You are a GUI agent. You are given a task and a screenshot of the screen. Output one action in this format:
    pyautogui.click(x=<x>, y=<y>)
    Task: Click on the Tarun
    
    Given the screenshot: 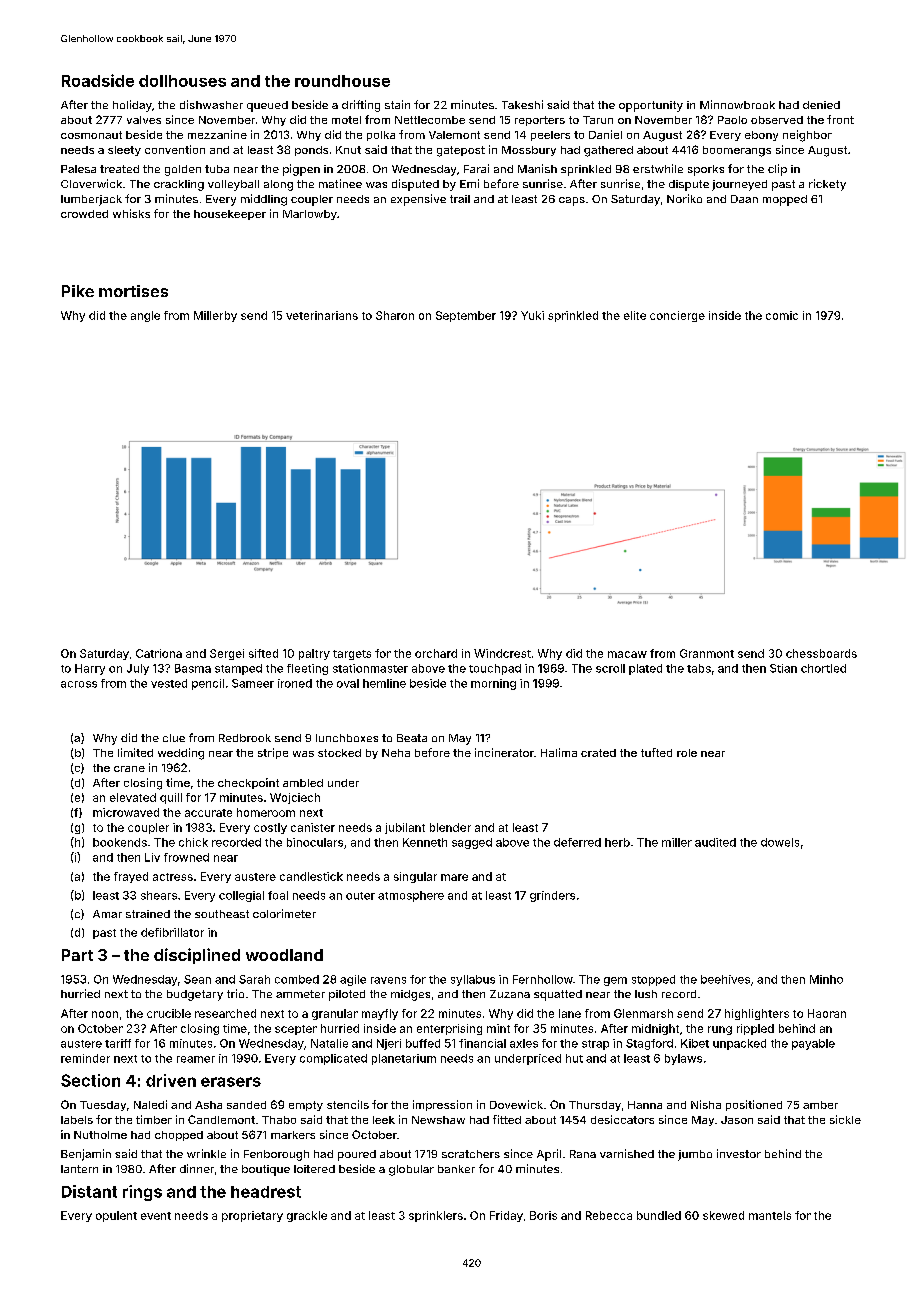 What is the action you would take?
    pyautogui.click(x=598, y=120)
